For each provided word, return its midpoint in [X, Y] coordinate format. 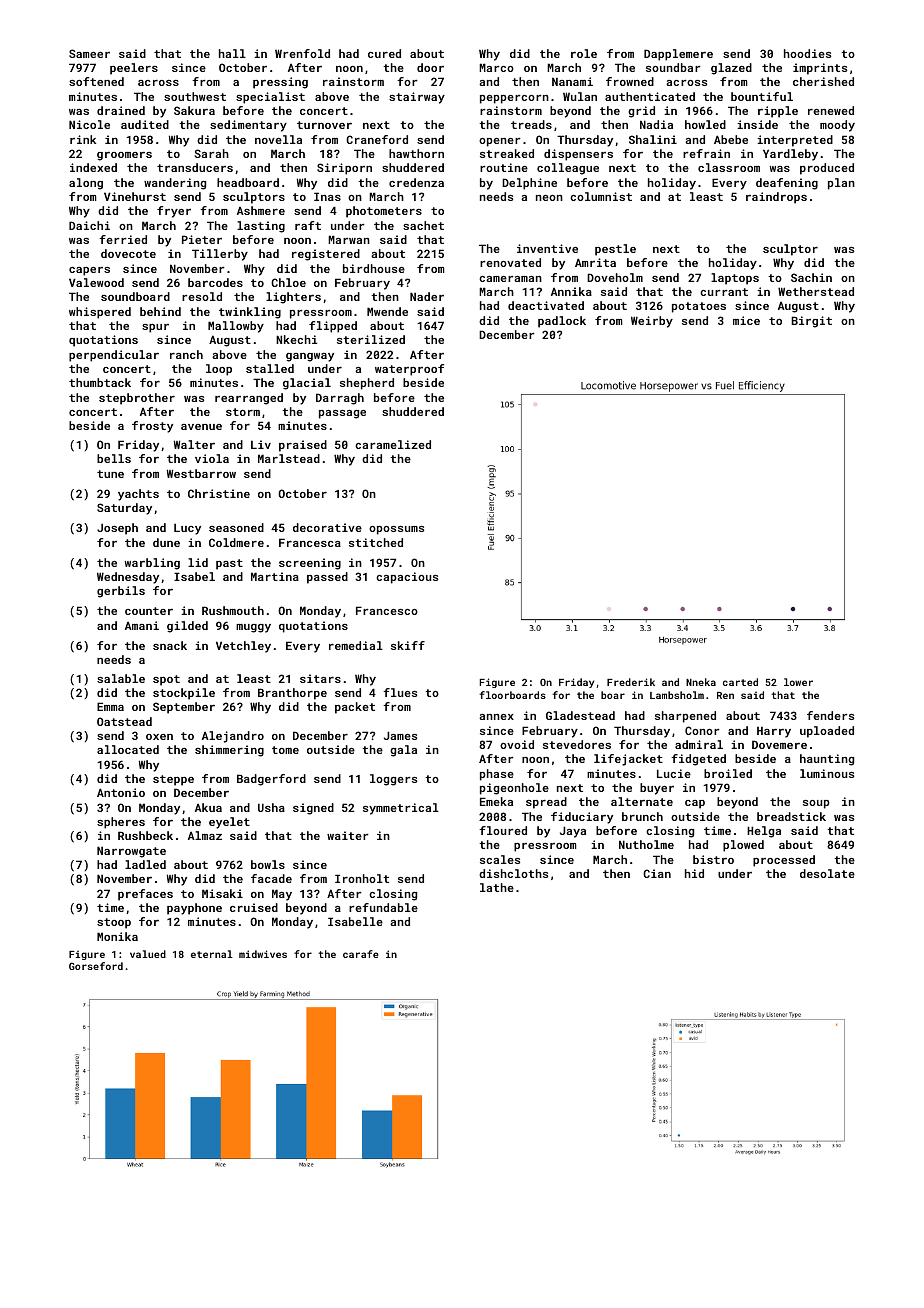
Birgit [811, 322]
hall [232, 53]
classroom [729, 167]
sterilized [371, 339]
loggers [393, 780]
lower [798, 682]
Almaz [205, 835]
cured [384, 53]
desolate [827, 873]
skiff [408, 645]
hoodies [807, 53]
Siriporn [344, 169]
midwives [263, 954]
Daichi [89, 225]
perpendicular [114, 356]
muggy [253, 628]
